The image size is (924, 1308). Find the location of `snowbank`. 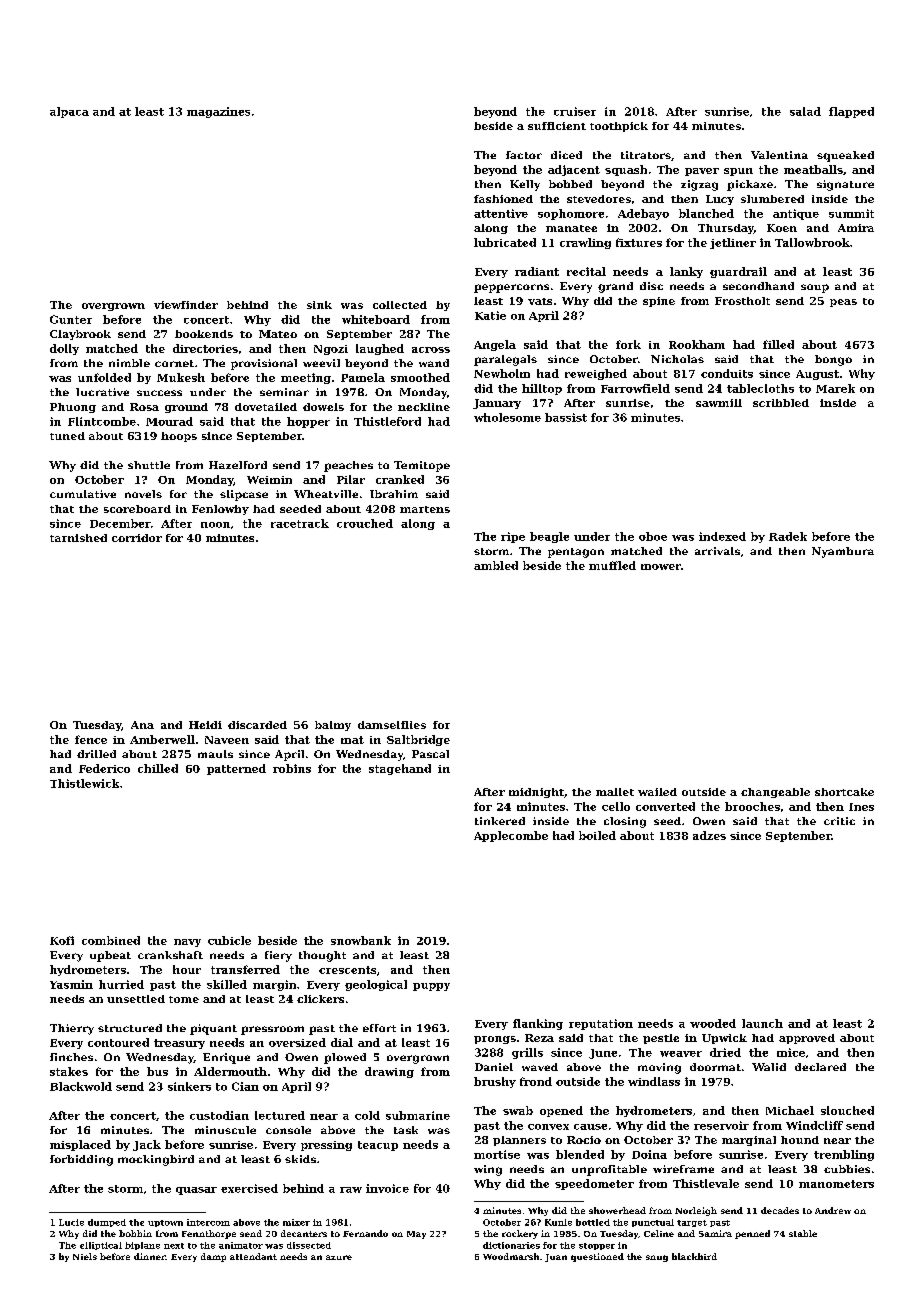

snowbank is located at coordinates (361, 940).
